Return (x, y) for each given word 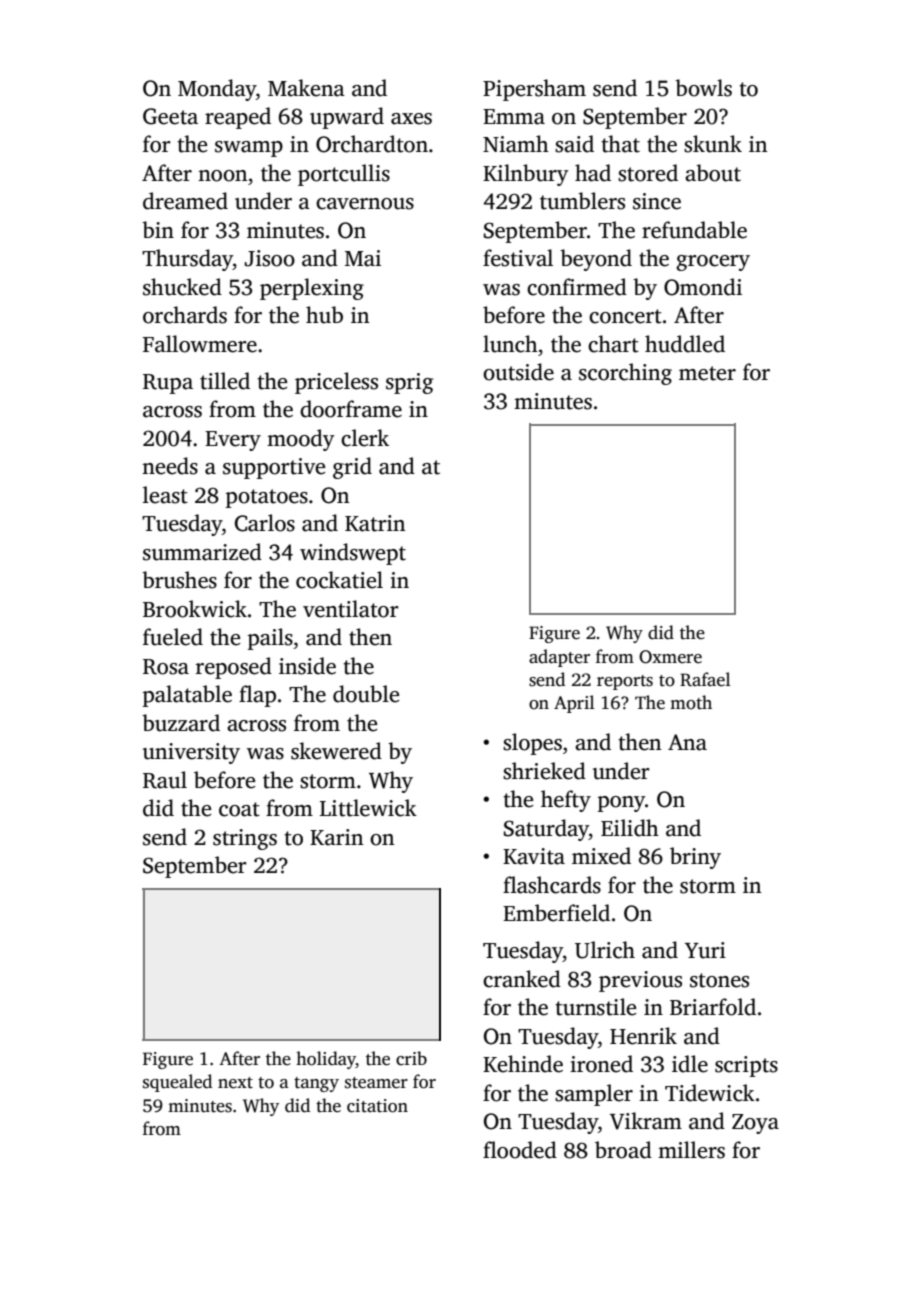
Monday (217, 90)
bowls (703, 88)
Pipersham (534, 90)
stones (719, 980)
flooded (520, 1150)
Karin (337, 837)
